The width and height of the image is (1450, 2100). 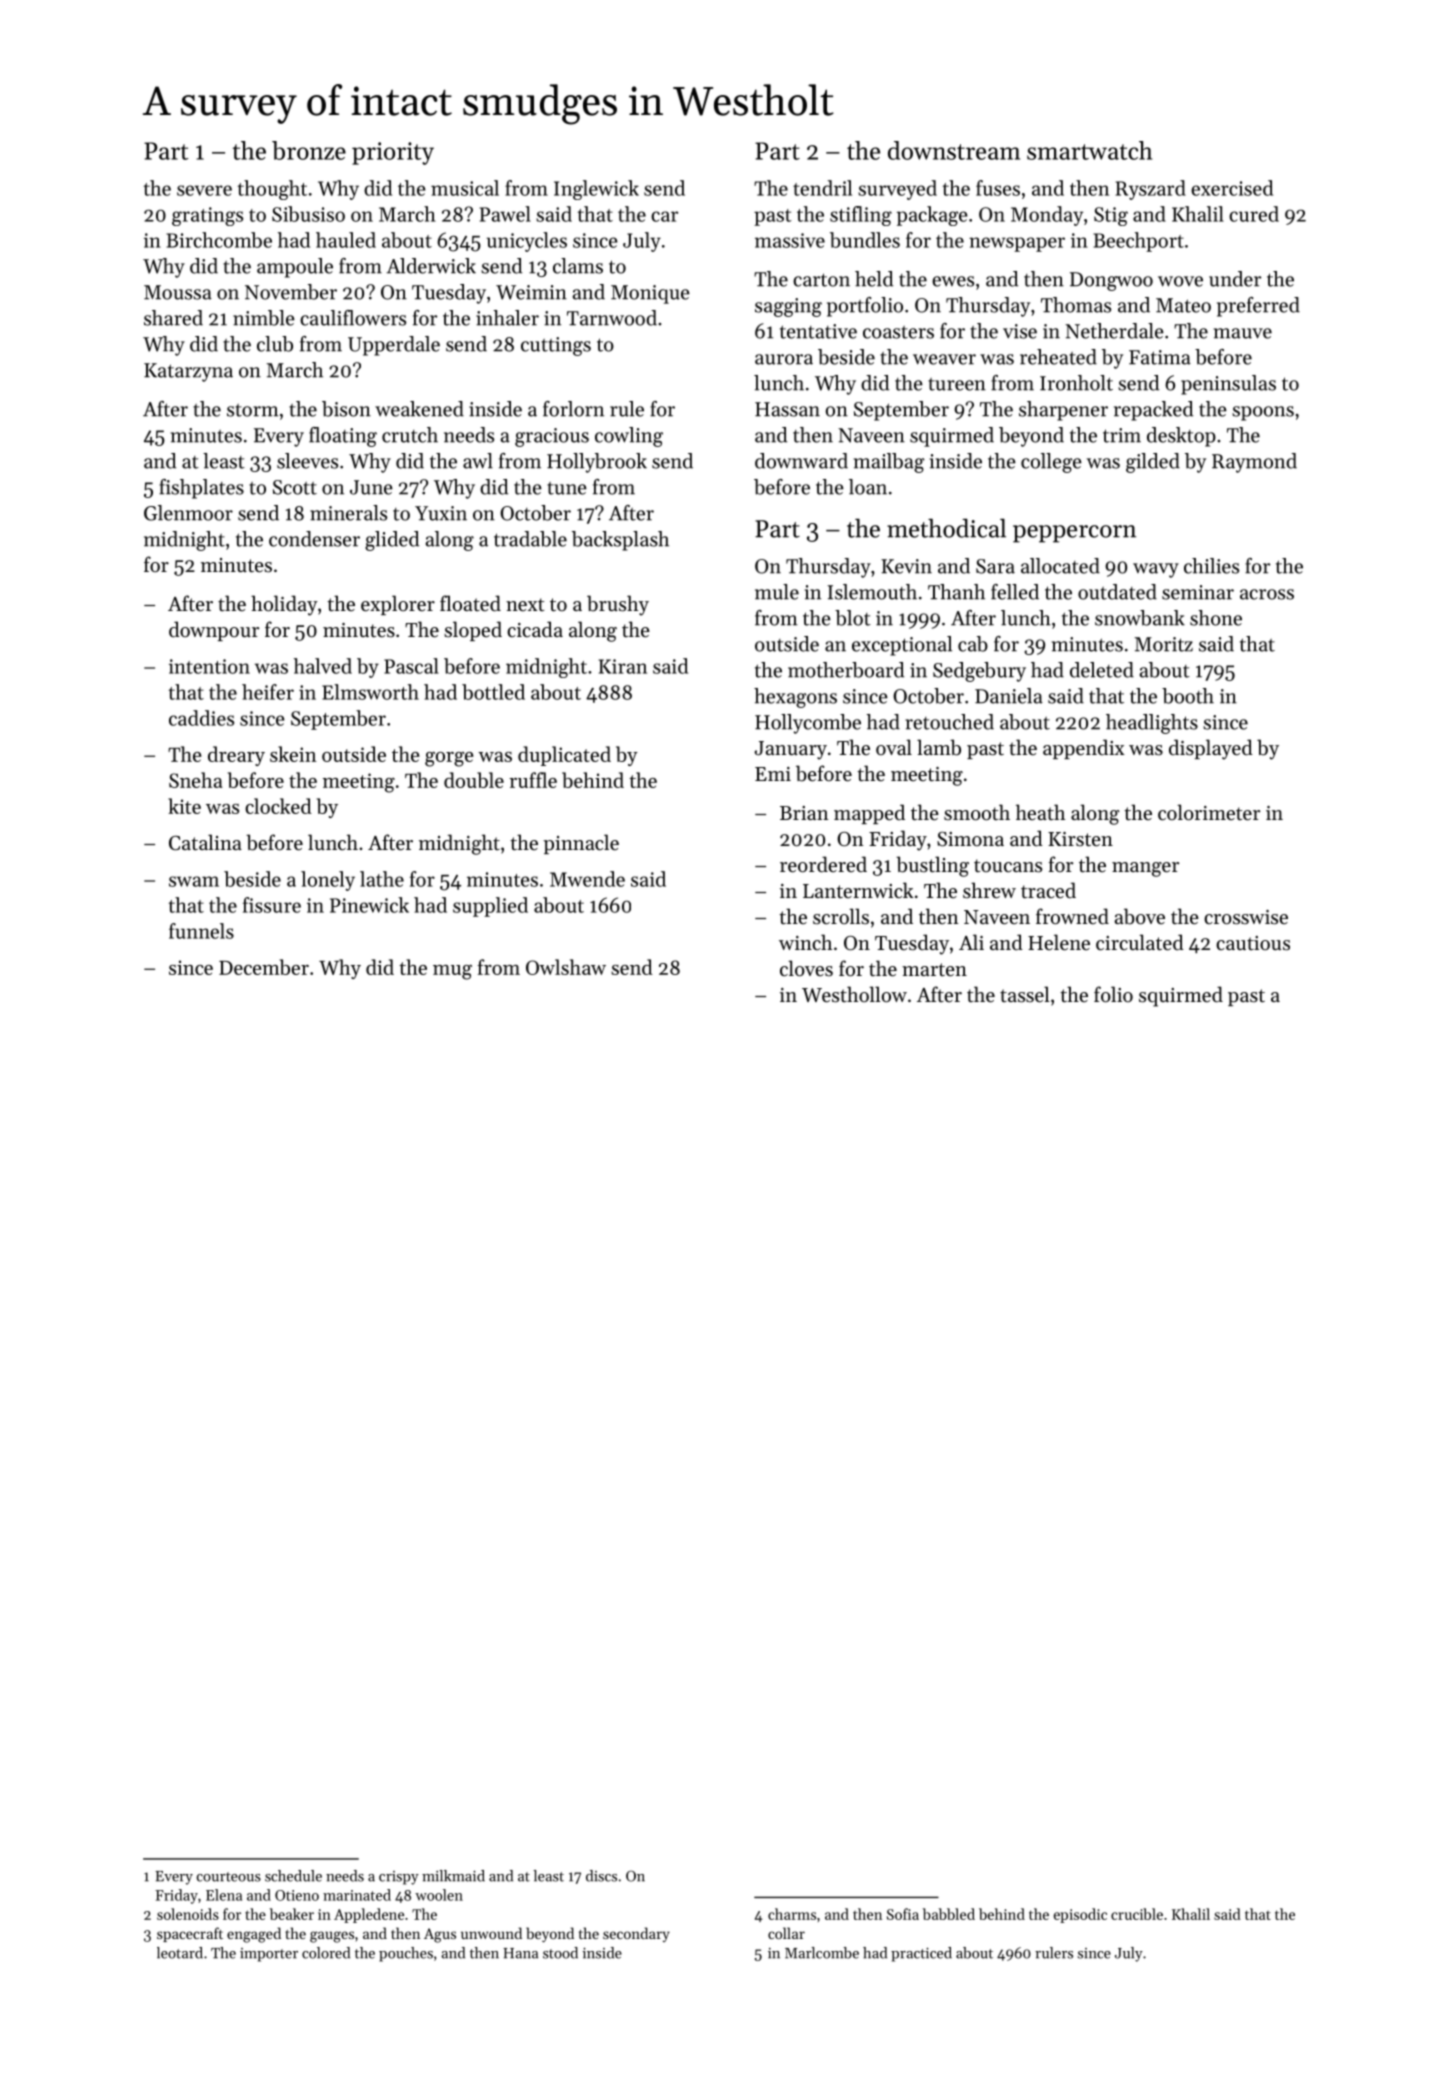 I want to click on cautious, so click(x=1253, y=943).
